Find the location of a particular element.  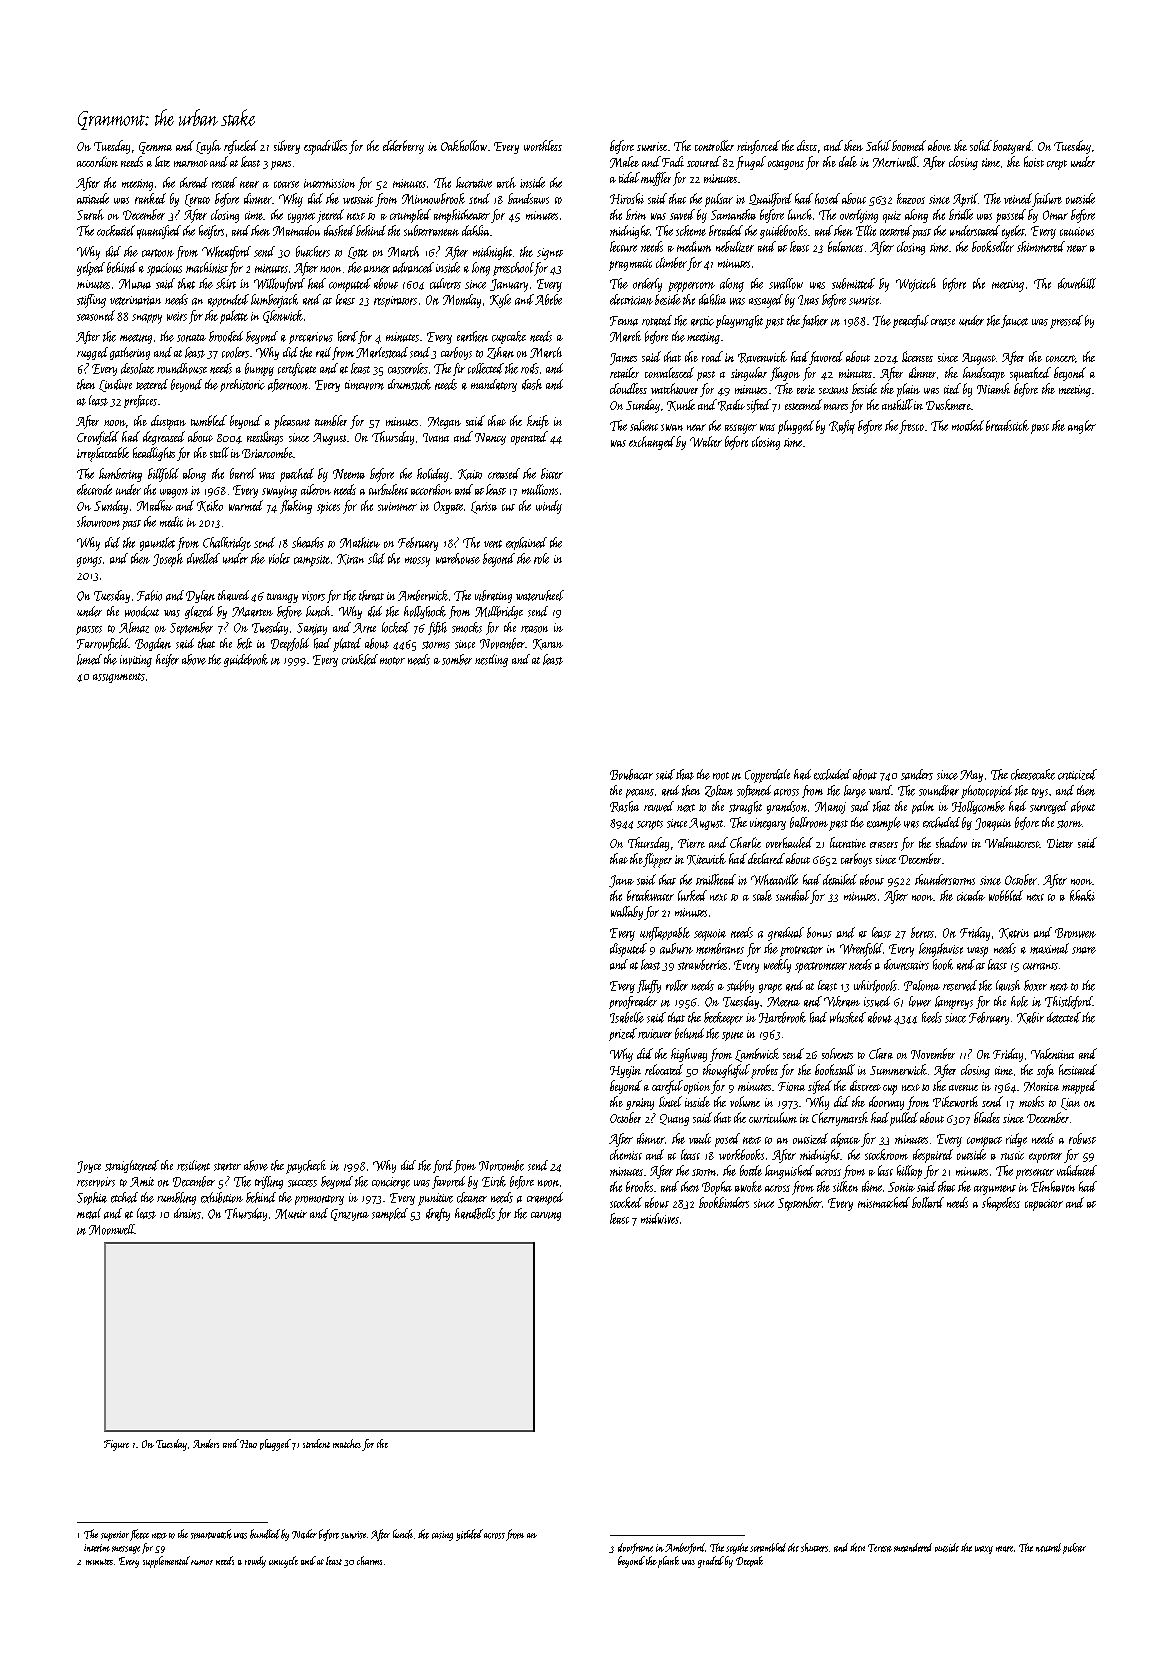

Mutua is located at coordinates (135, 284).
